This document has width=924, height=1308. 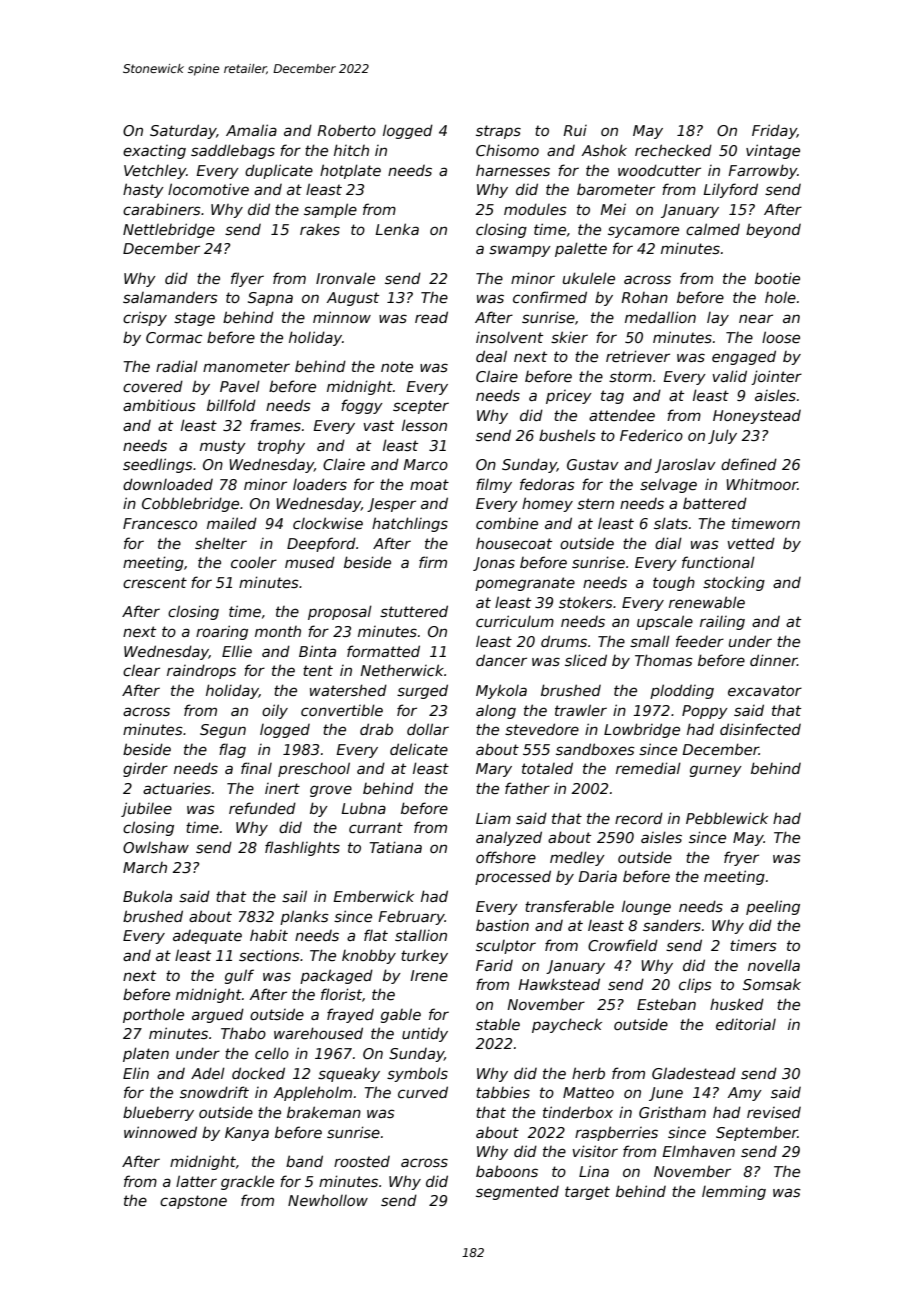 I want to click on bushels, so click(x=567, y=435).
